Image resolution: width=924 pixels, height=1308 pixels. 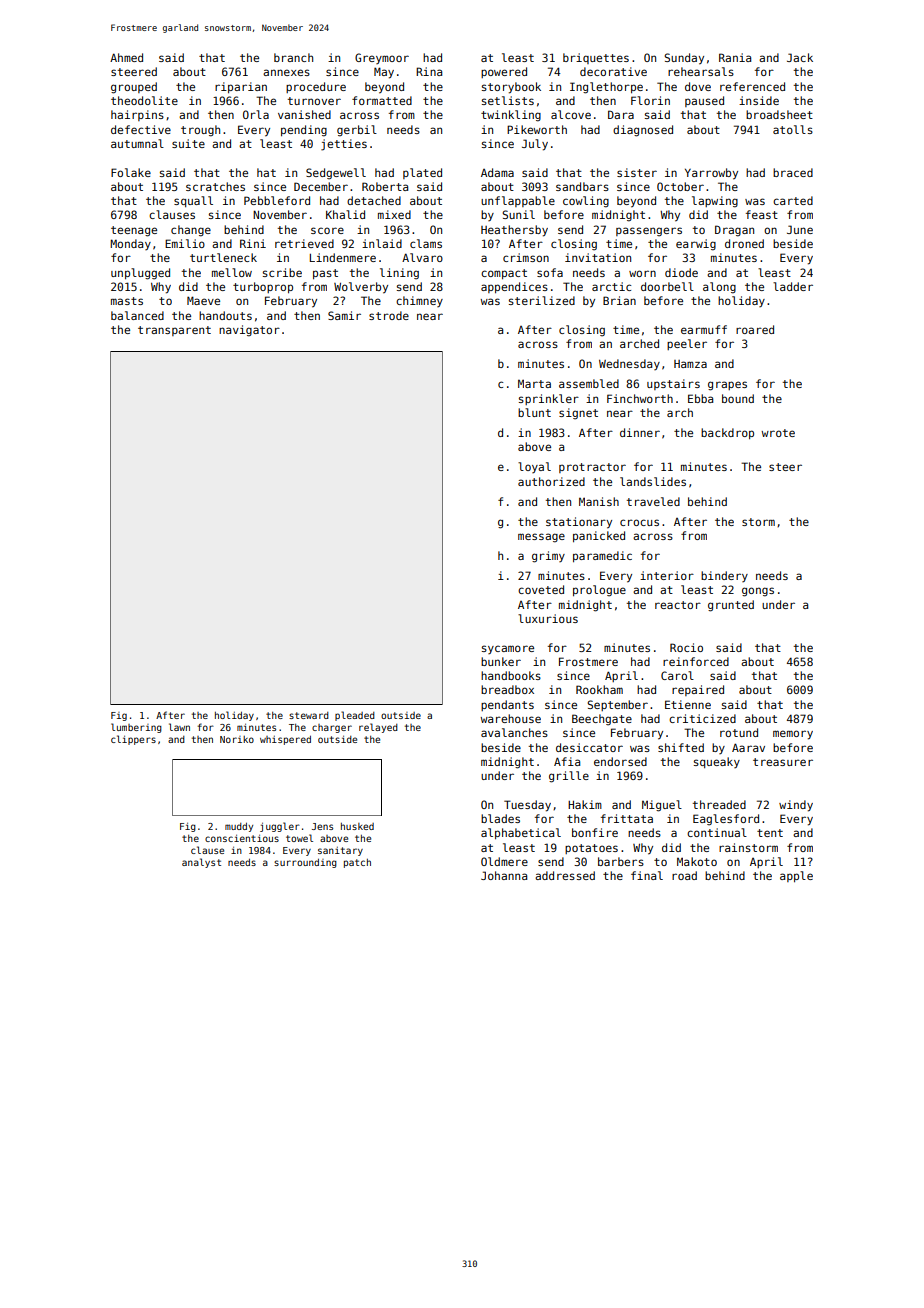 What do you see at coordinates (309, 715) in the screenshot?
I see `steward` at bounding box center [309, 715].
